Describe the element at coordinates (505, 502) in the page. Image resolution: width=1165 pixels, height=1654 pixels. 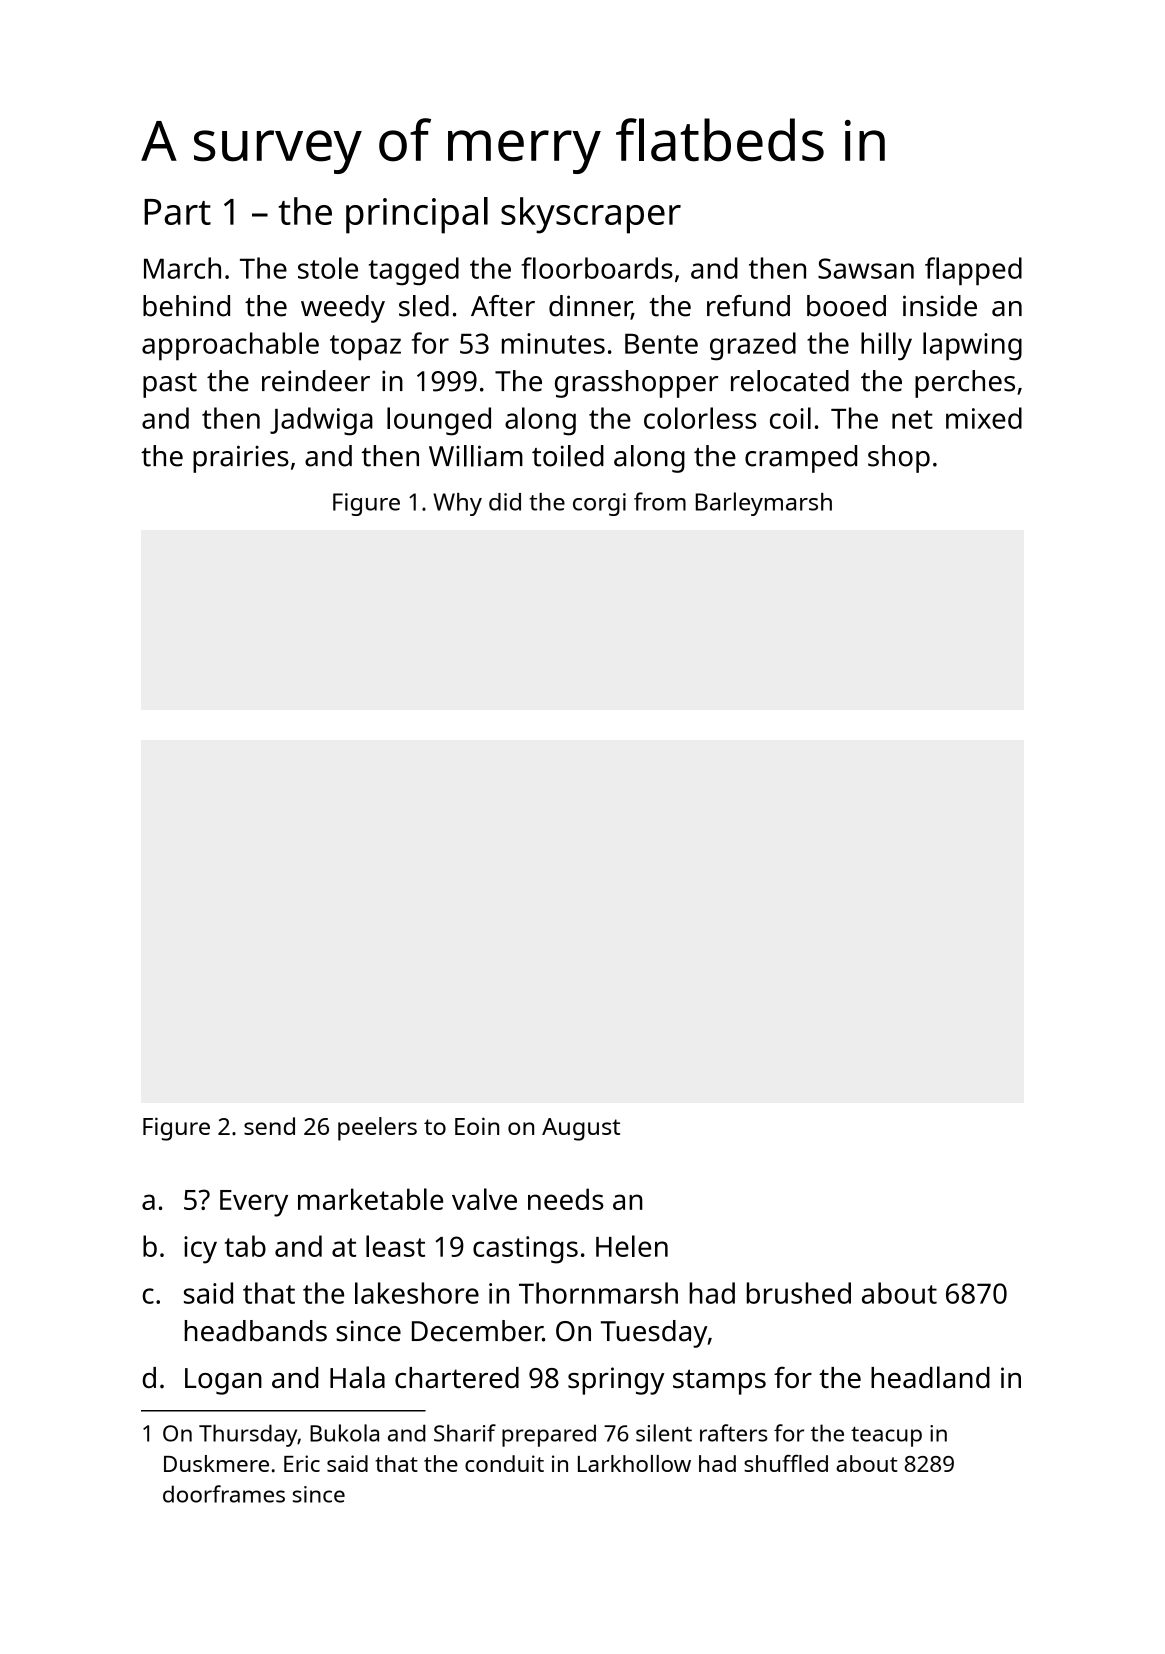
I see `did` at that location.
